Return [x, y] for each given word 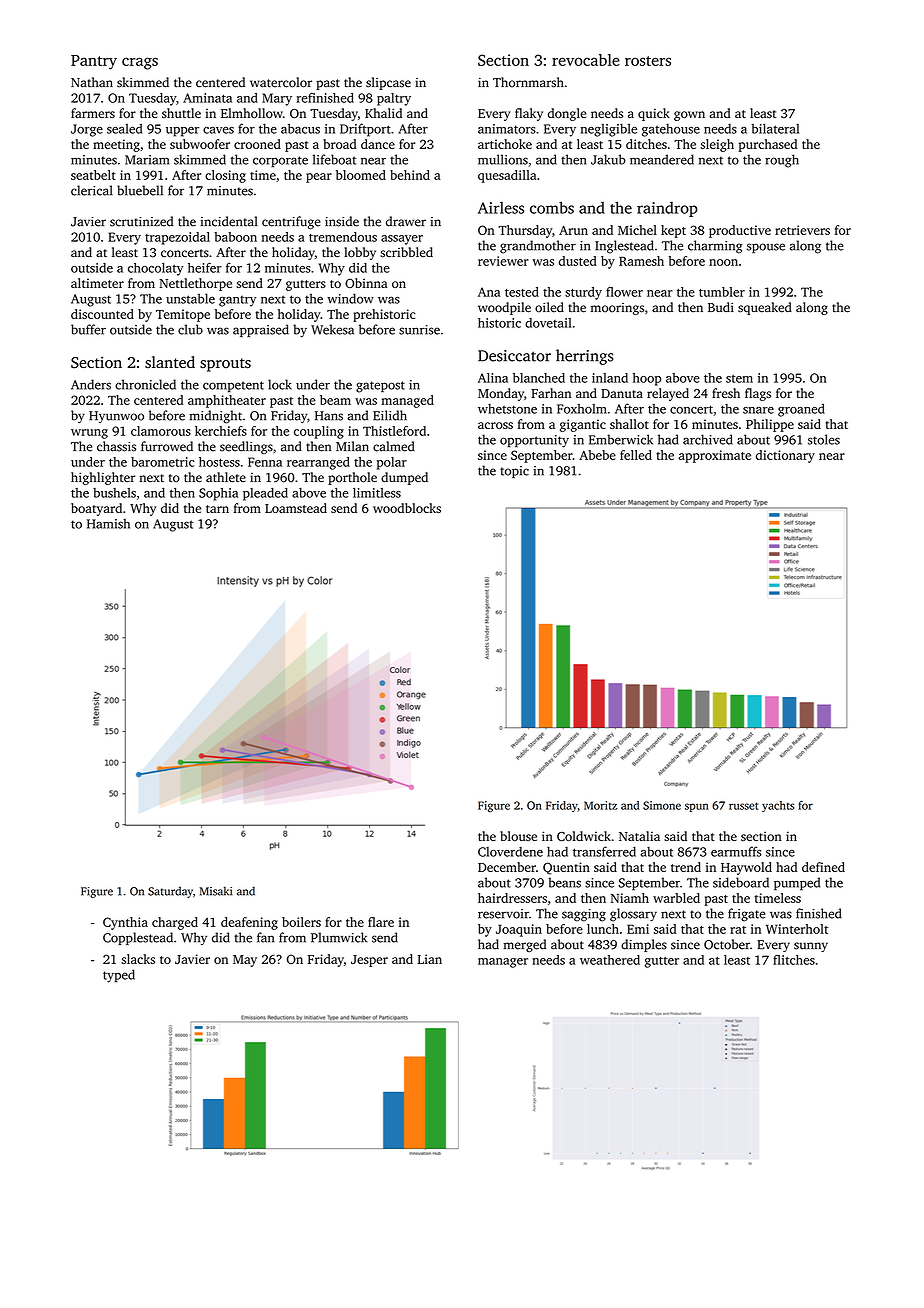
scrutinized [141, 221]
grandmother [538, 247]
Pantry [94, 62]
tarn [217, 509]
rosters [648, 61]
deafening [249, 923]
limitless [377, 493]
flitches [794, 960]
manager [503, 963]
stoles [824, 439]
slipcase [388, 83]
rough [782, 161]
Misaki [216, 891]
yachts [778, 806]
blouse [518, 836]
